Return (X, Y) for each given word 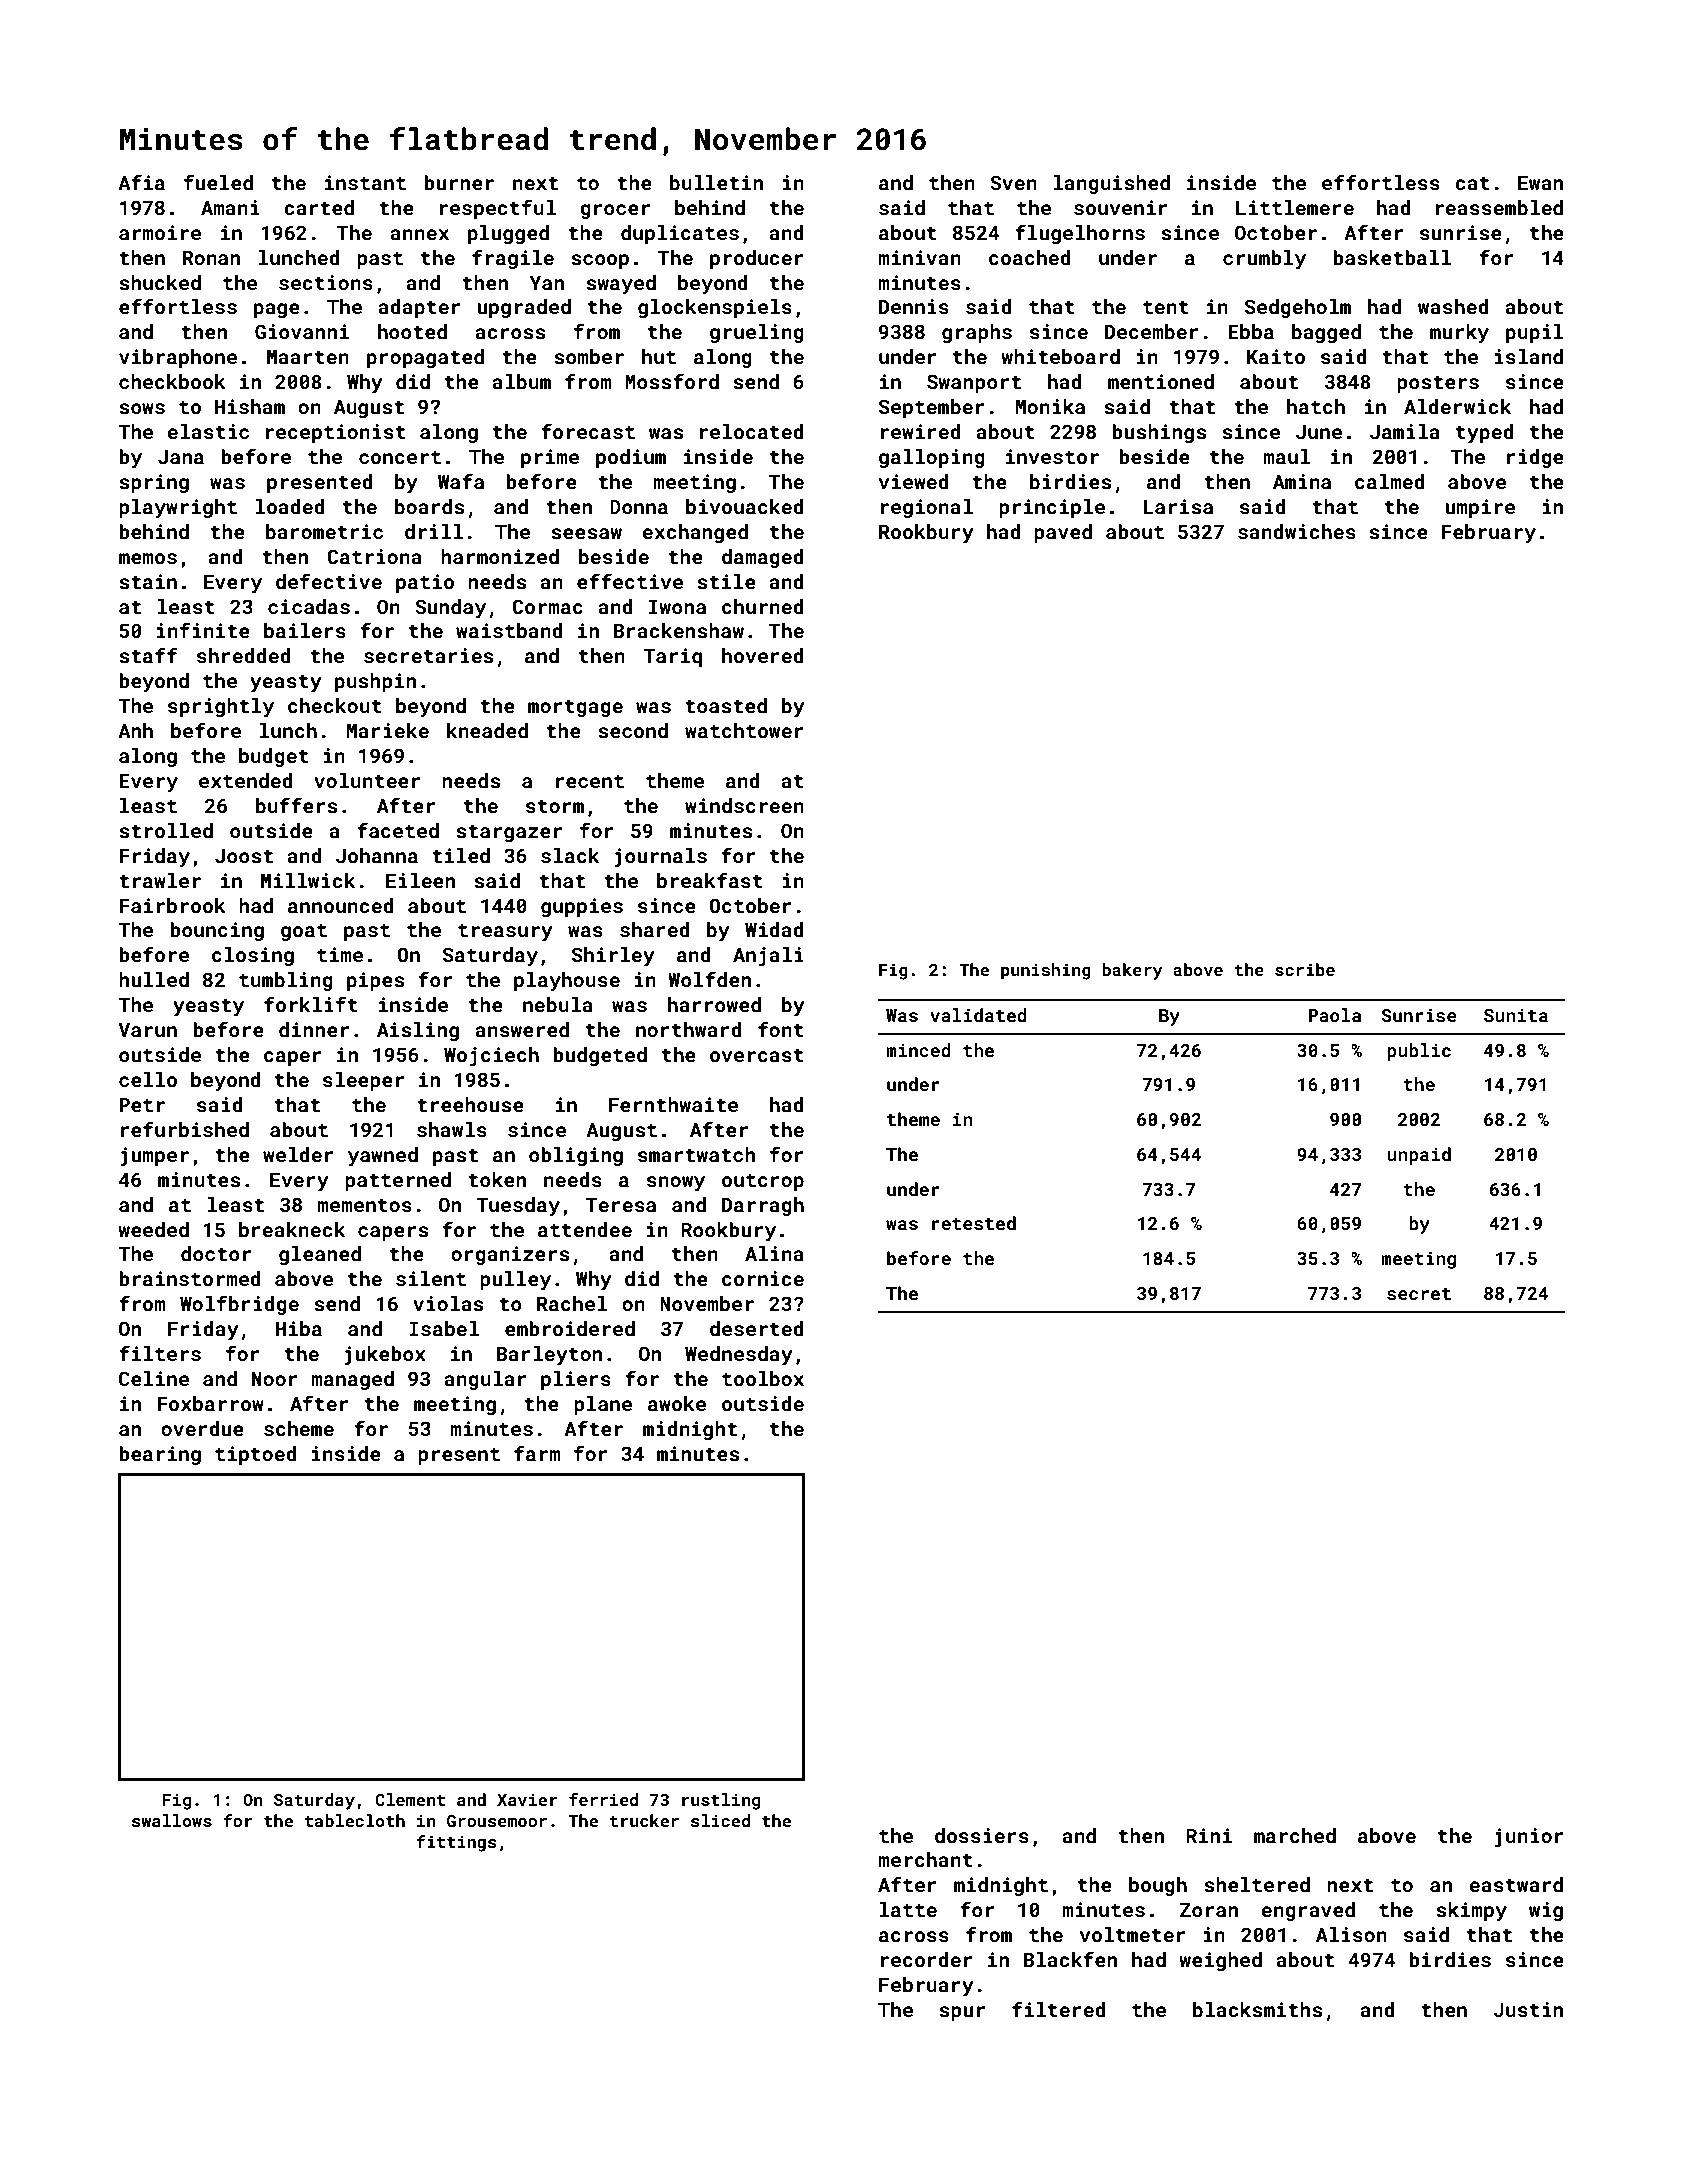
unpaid (1419, 1156)
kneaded (487, 730)
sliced (720, 1820)
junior (1529, 1838)
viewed (914, 481)
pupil (1535, 333)
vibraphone (178, 358)
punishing (1046, 971)
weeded (153, 1229)
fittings (456, 1843)
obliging (576, 1156)
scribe (1305, 969)
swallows (172, 1820)
